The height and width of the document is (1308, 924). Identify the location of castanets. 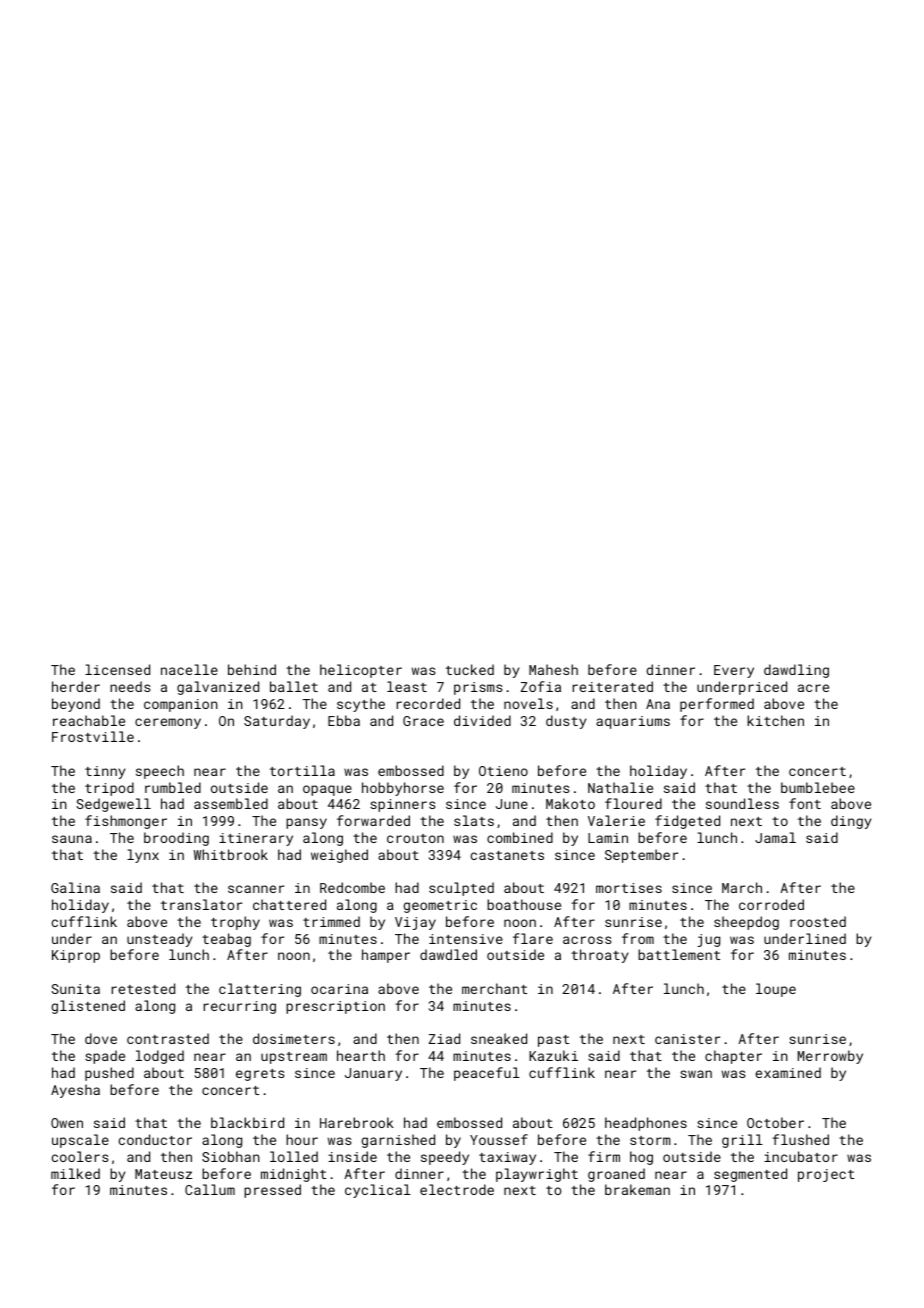
(507, 855).
